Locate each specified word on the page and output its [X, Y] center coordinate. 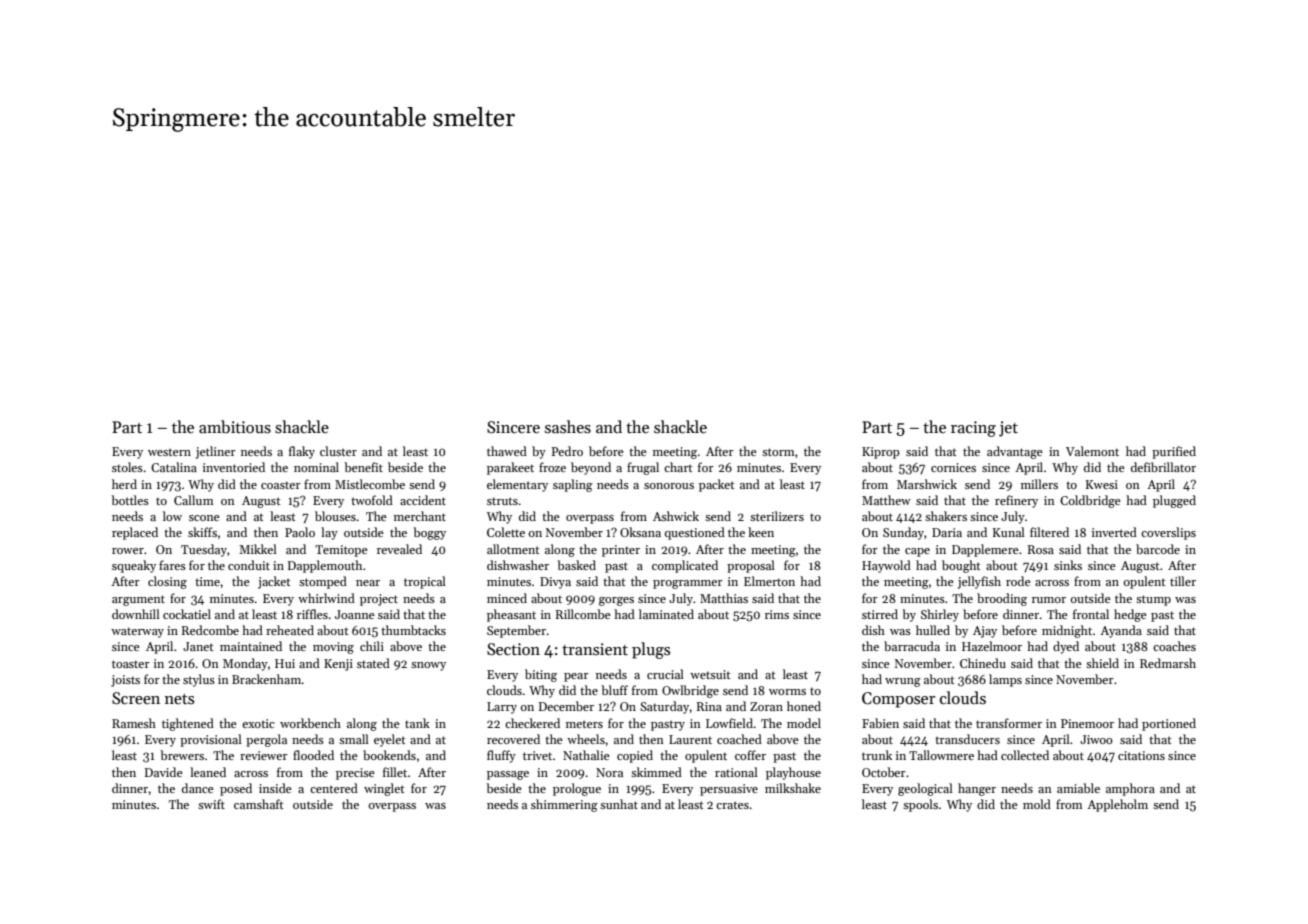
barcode [1158, 549]
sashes [568, 427]
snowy [428, 666]
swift [211, 804]
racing [973, 429]
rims [777, 614]
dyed [1066, 647]
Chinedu [983, 663]
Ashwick [676, 516]
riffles [312, 614]
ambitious [235, 427]
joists [125, 681]
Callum [193, 500]
